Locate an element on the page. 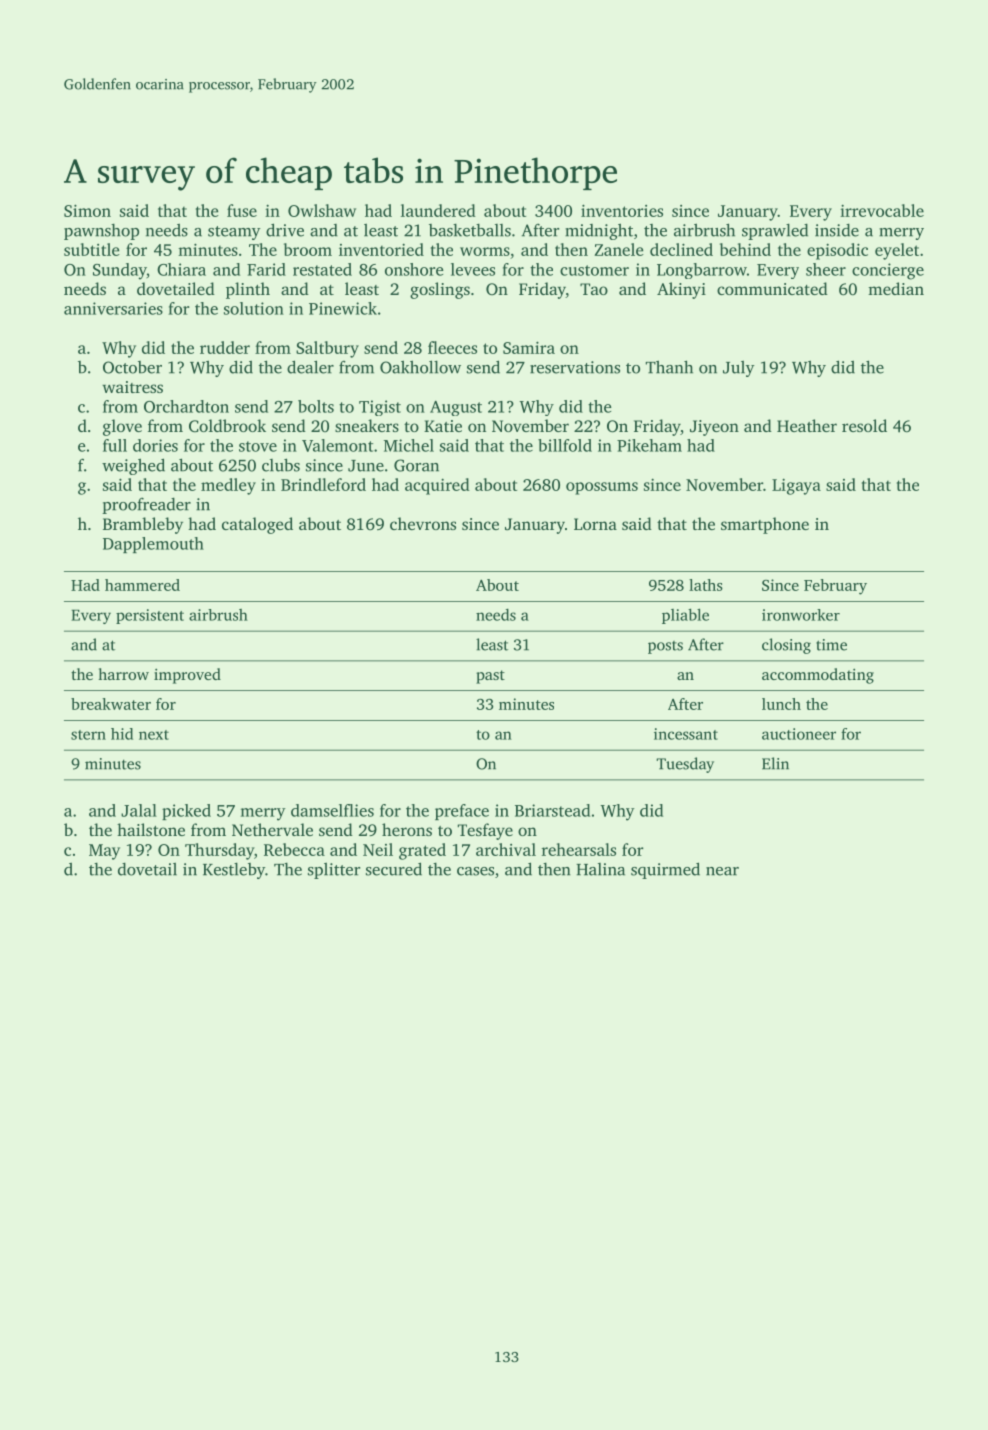 The image size is (988, 1430). levees is located at coordinates (473, 269).
